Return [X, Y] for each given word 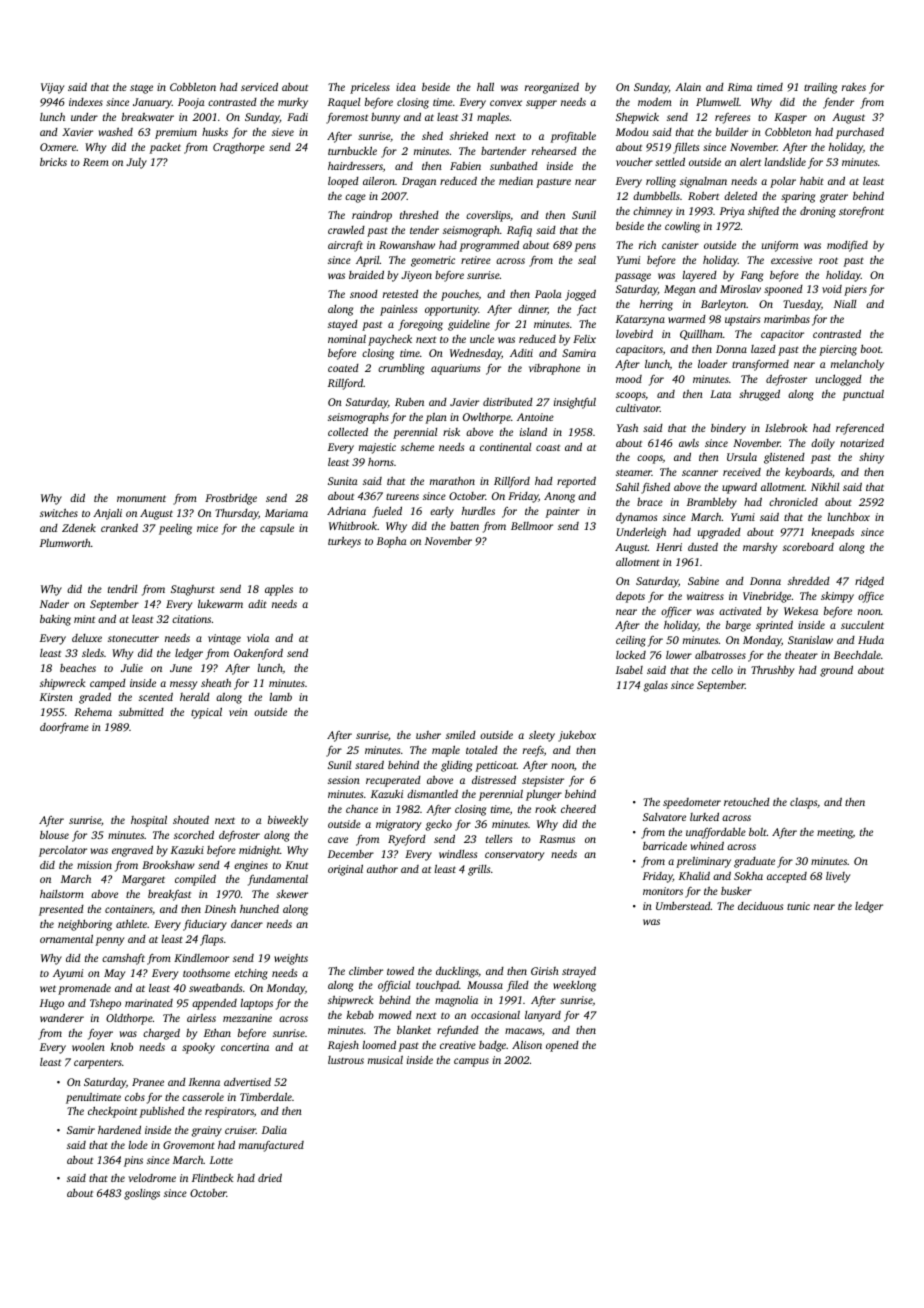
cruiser [240, 1130]
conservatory [514, 856]
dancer [247, 924]
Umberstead [683, 906]
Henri [669, 547]
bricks [53, 162]
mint [84, 619]
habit [812, 181]
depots [630, 597]
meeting [835, 833]
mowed [395, 1015]
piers [855, 290]
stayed [343, 325]
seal [587, 260]
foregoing [420, 325]
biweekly [288, 821]
